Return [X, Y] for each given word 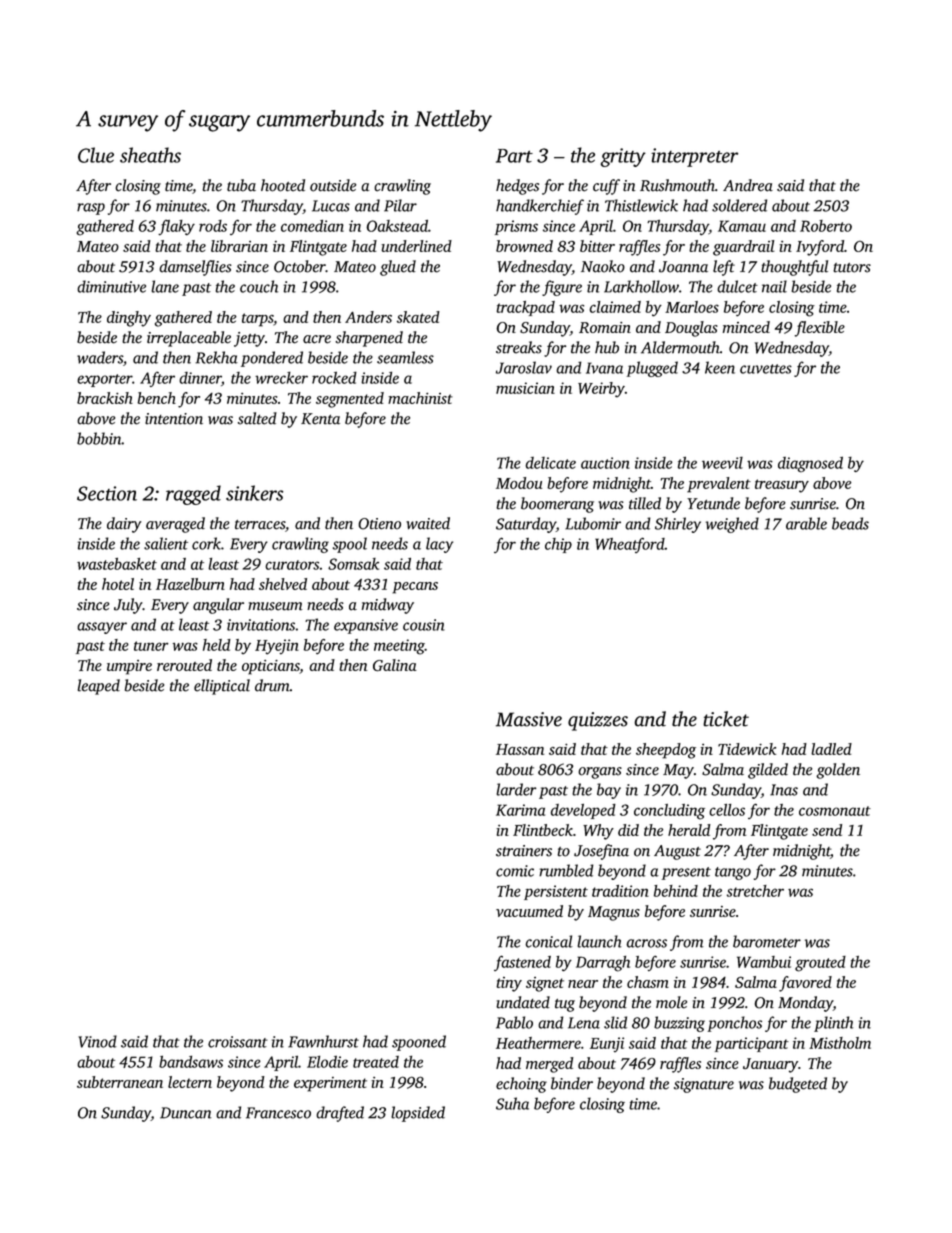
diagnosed [810, 464]
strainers [524, 851]
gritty [623, 157]
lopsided [418, 1114]
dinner [200, 378]
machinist [420, 398]
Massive [529, 719]
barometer [767, 941]
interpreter [694, 157]
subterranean [120, 1082]
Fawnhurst [323, 1041]
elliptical [222, 687]
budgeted [798, 1085]
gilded [768, 771]
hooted [283, 185]
